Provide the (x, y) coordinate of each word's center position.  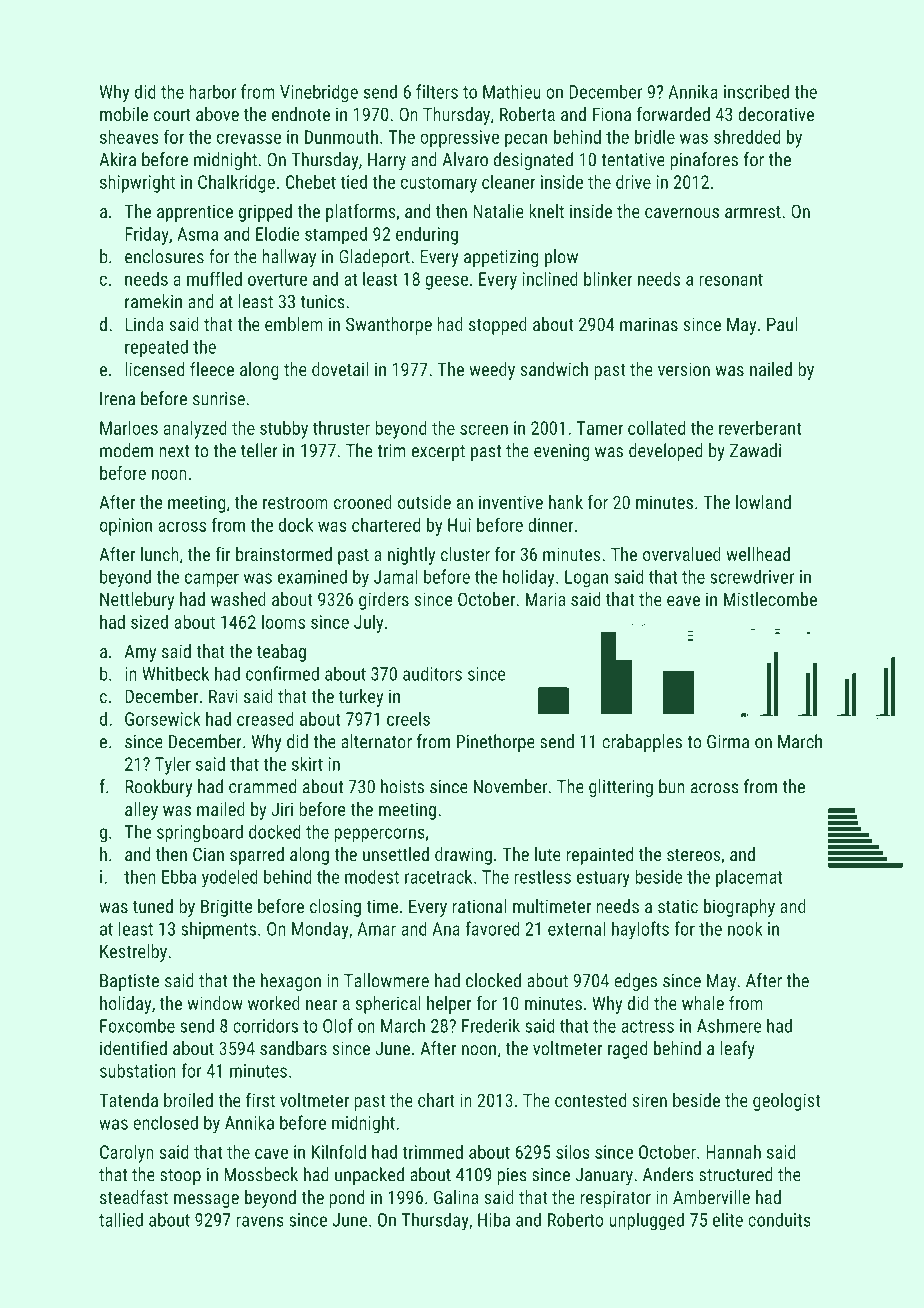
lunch (160, 554)
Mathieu (512, 91)
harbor (212, 91)
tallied (121, 1219)
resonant (731, 279)
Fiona (612, 114)
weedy (492, 371)
